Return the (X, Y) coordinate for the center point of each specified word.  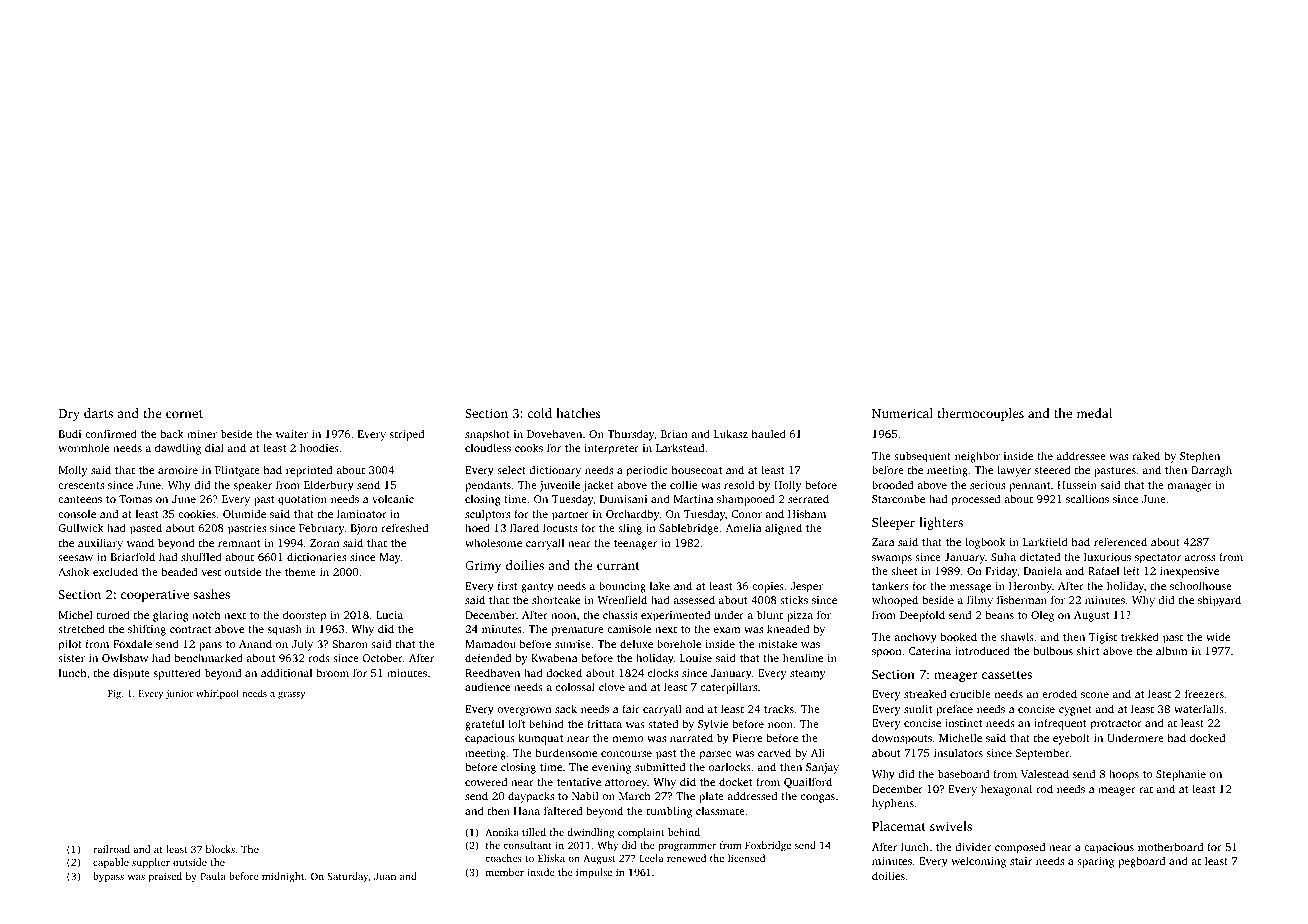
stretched (81, 628)
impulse (594, 873)
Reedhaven (492, 672)
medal (1094, 413)
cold (539, 413)
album (1172, 650)
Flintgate (237, 471)
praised (165, 877)
